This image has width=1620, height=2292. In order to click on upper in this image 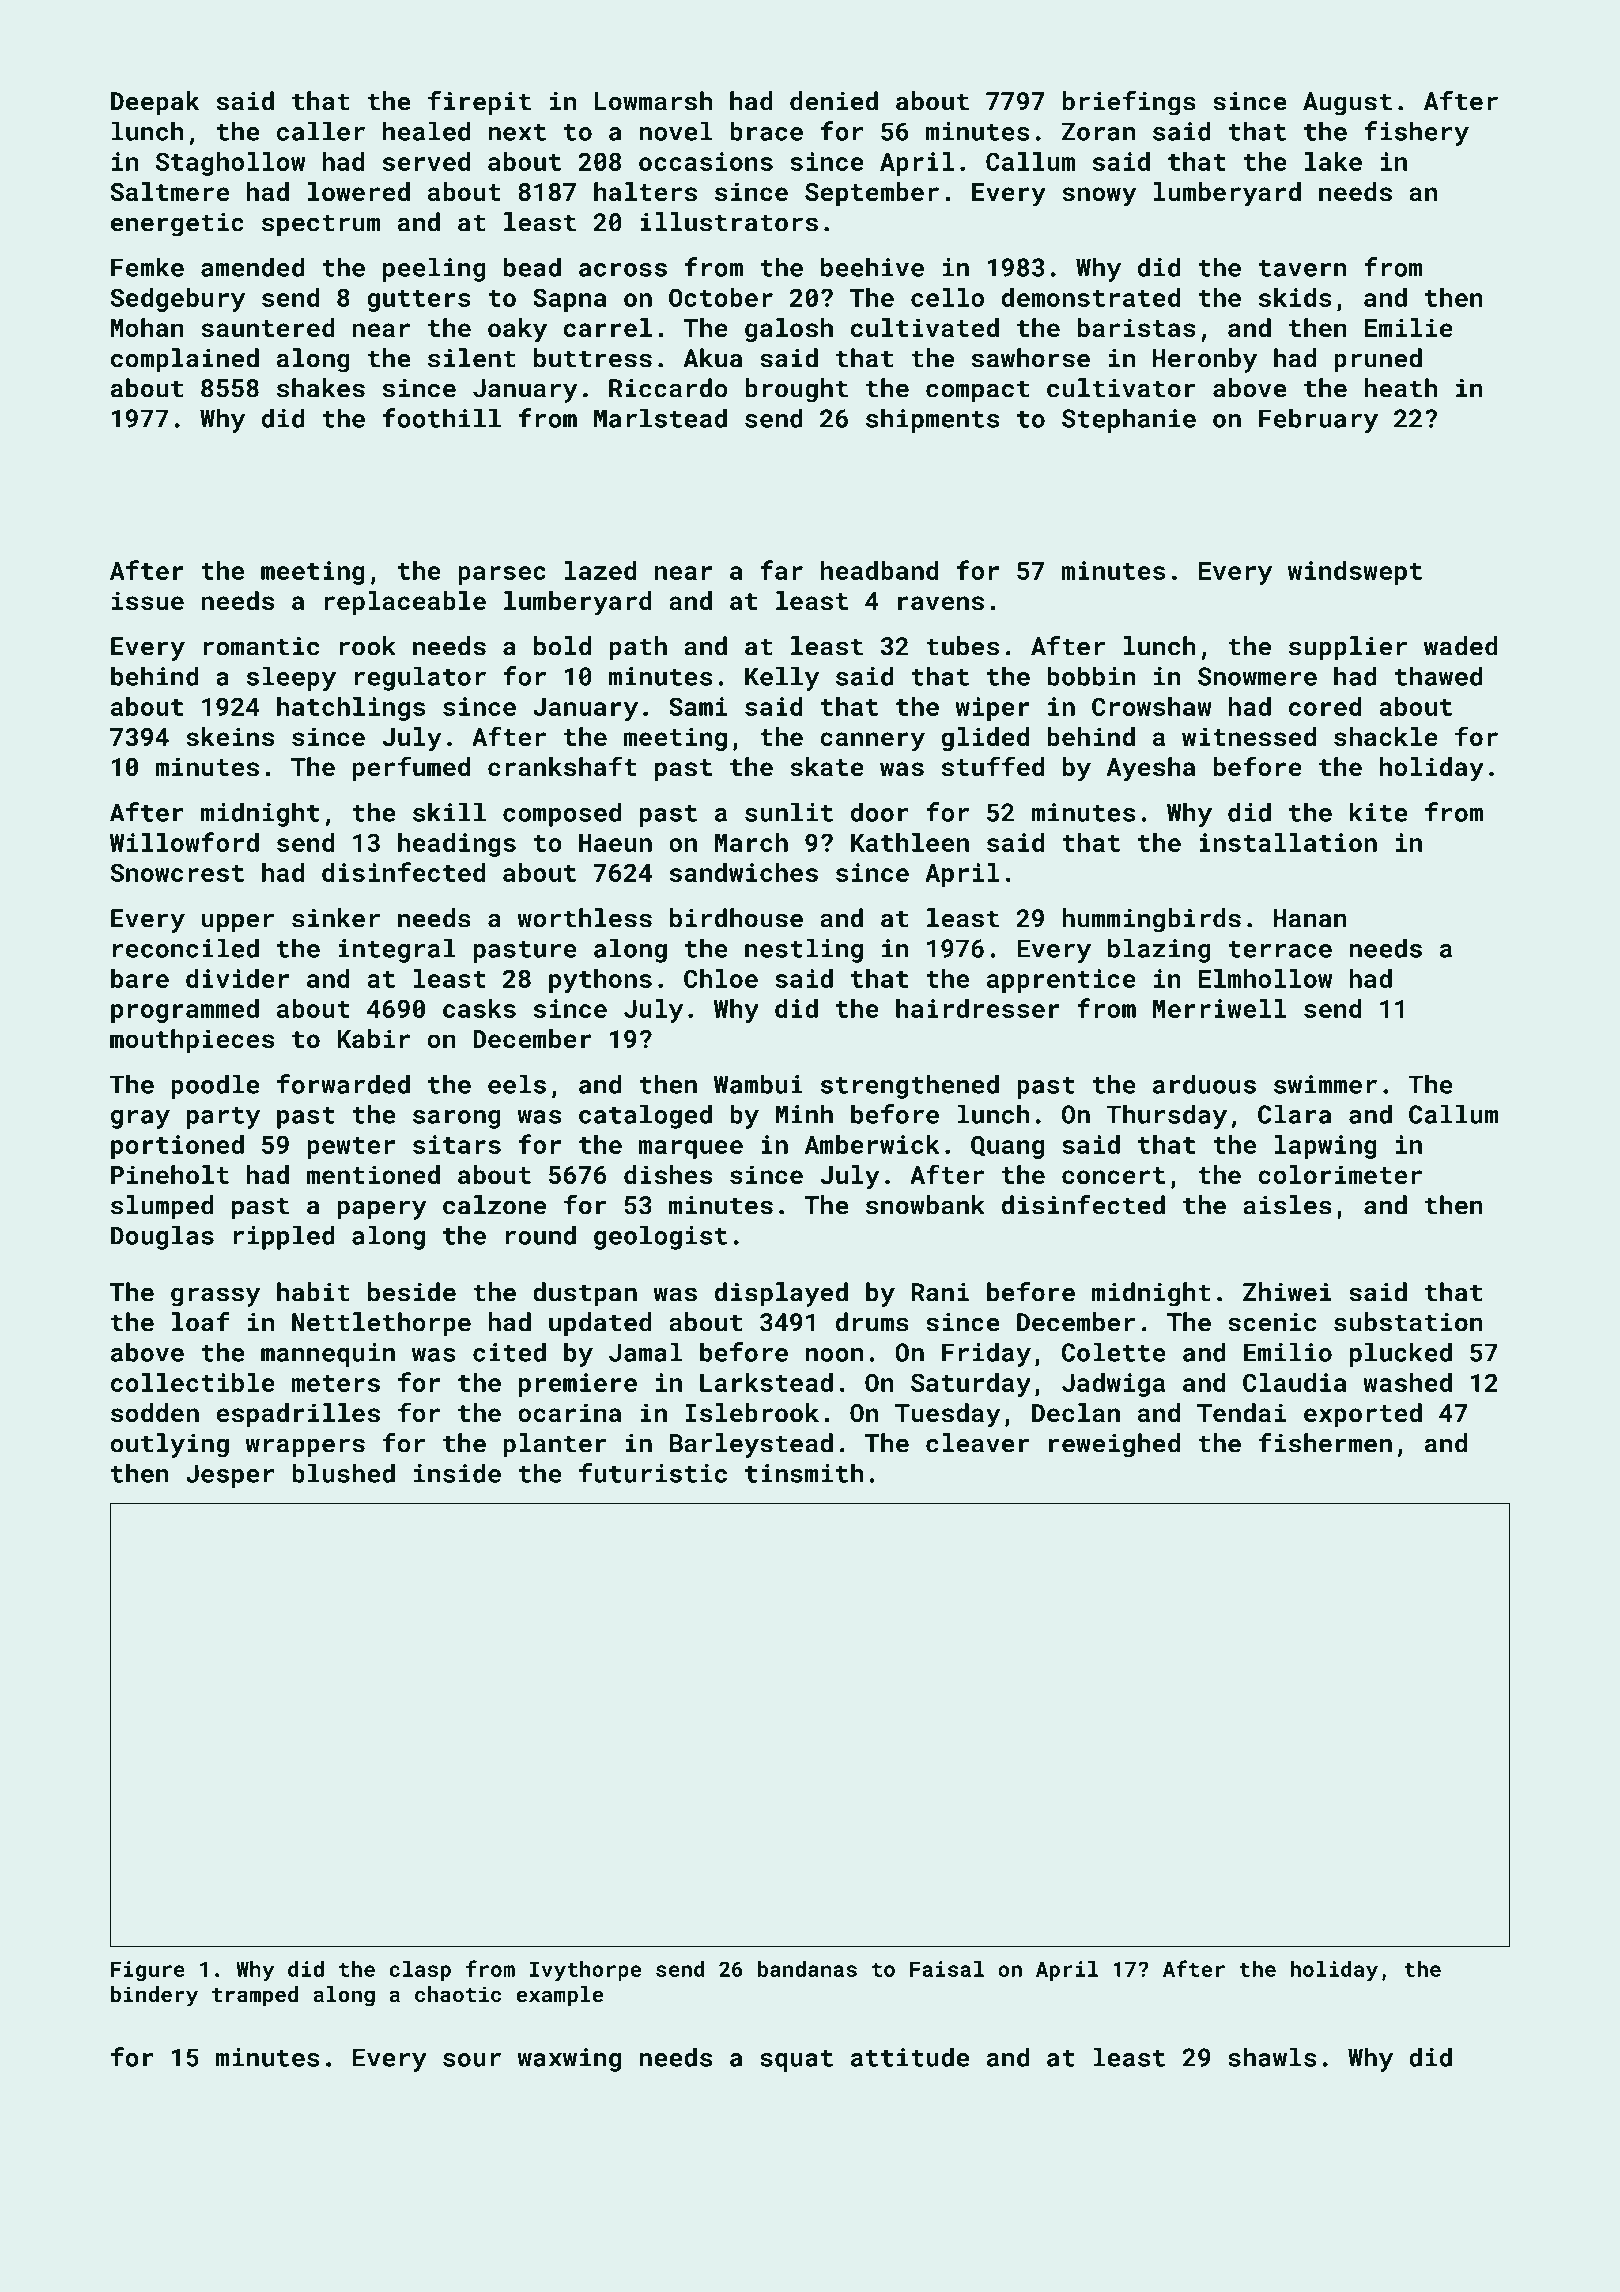, I will do `click(238, 923)`.
